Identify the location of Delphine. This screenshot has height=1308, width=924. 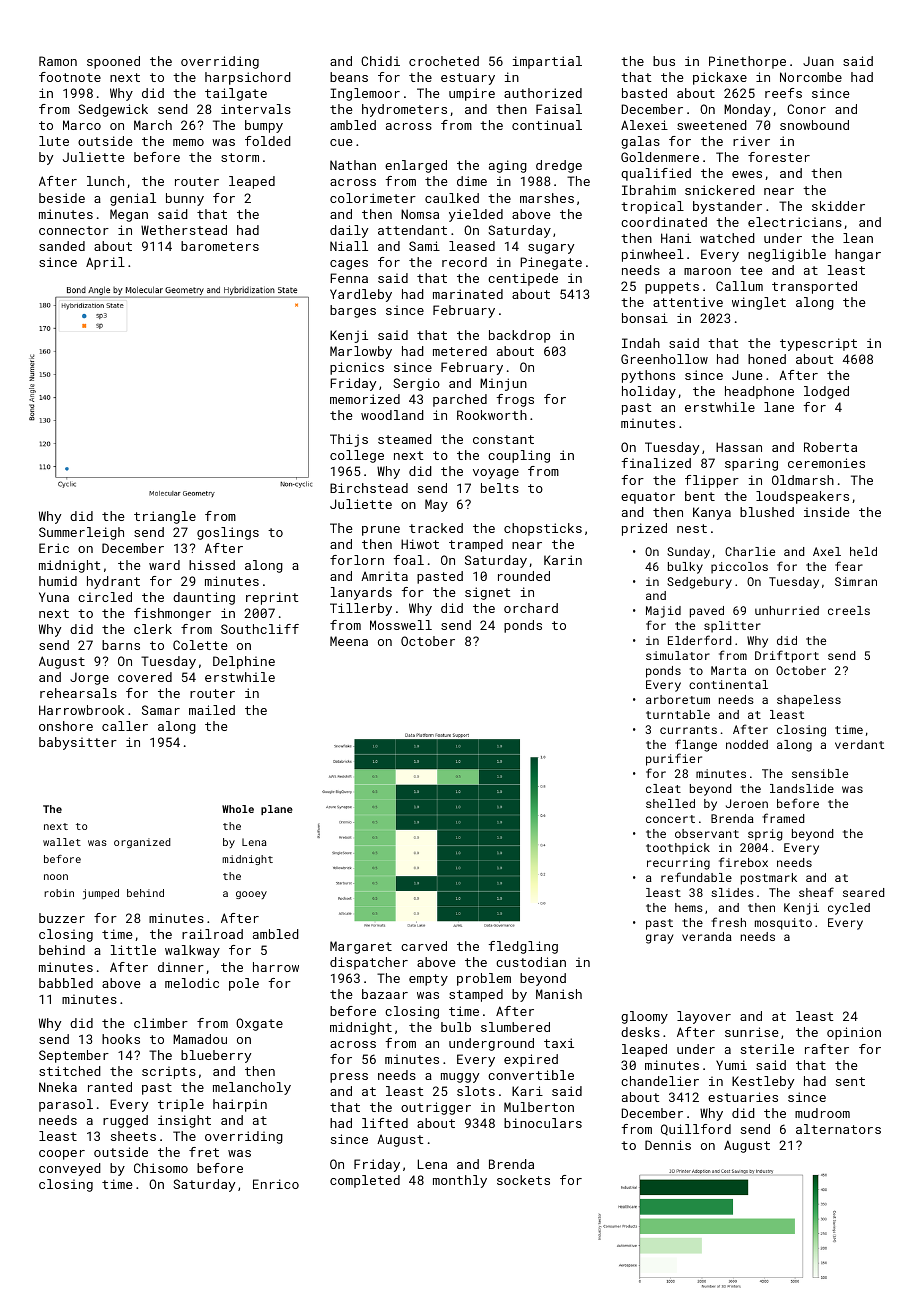
(244, 662).
